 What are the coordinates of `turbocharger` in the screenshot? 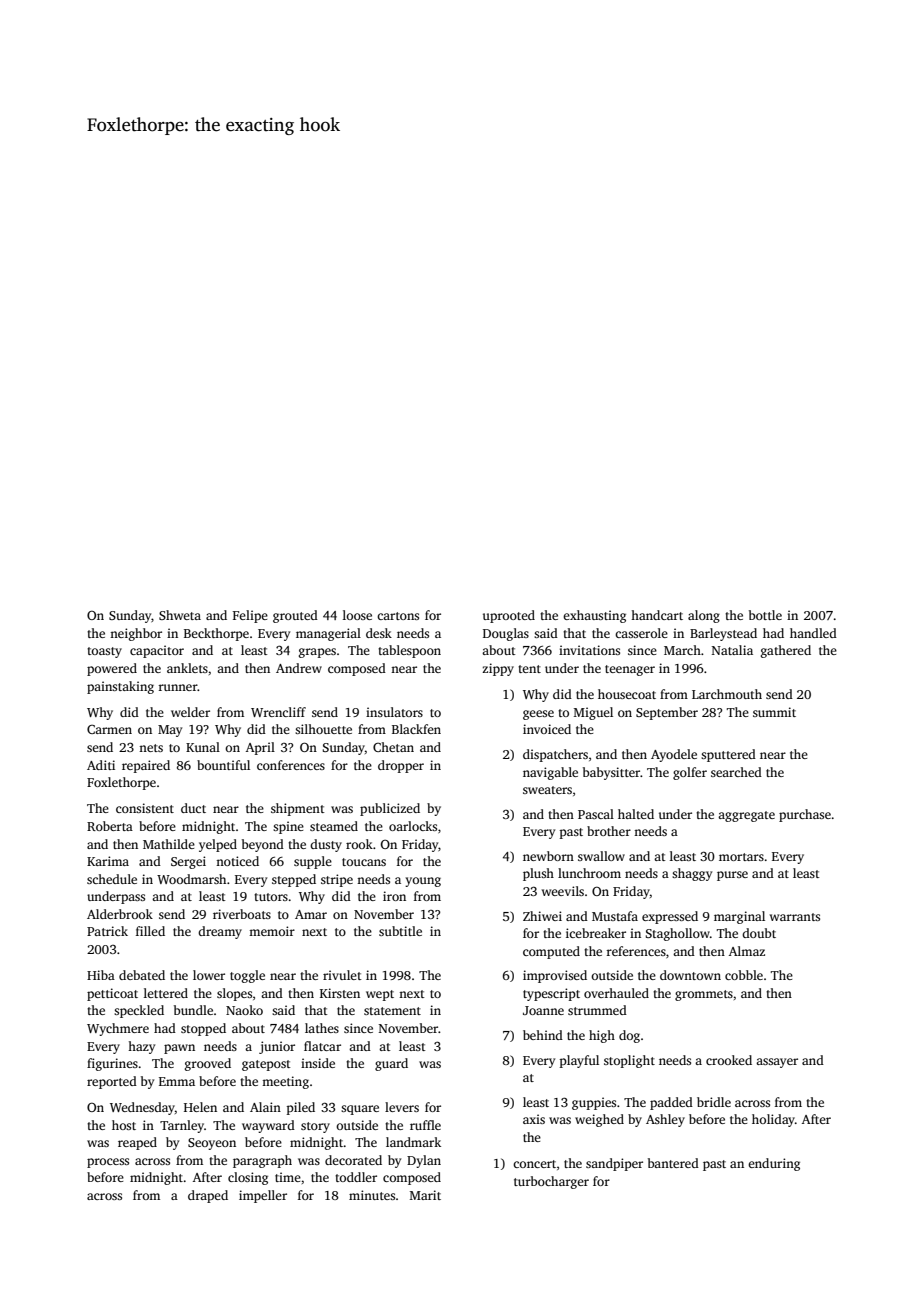 It's located at (551, 1182).
